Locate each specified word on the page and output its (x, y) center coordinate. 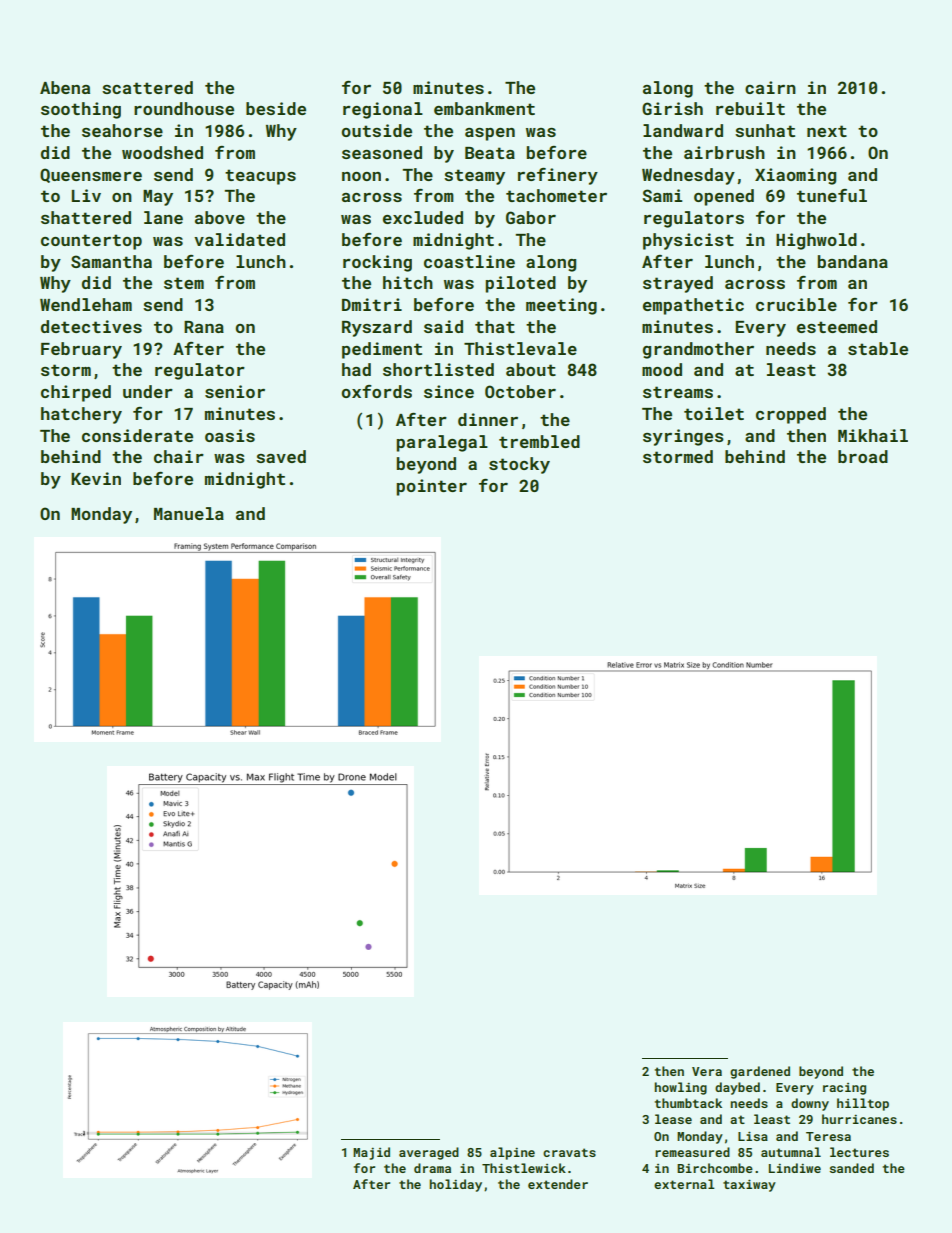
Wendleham (86, 304)
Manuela (189, 513)
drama (432, 1168)
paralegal (442, 443)
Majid (371, 1153)
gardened (760, 1072)
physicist (688, 241)
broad (863, 456)
